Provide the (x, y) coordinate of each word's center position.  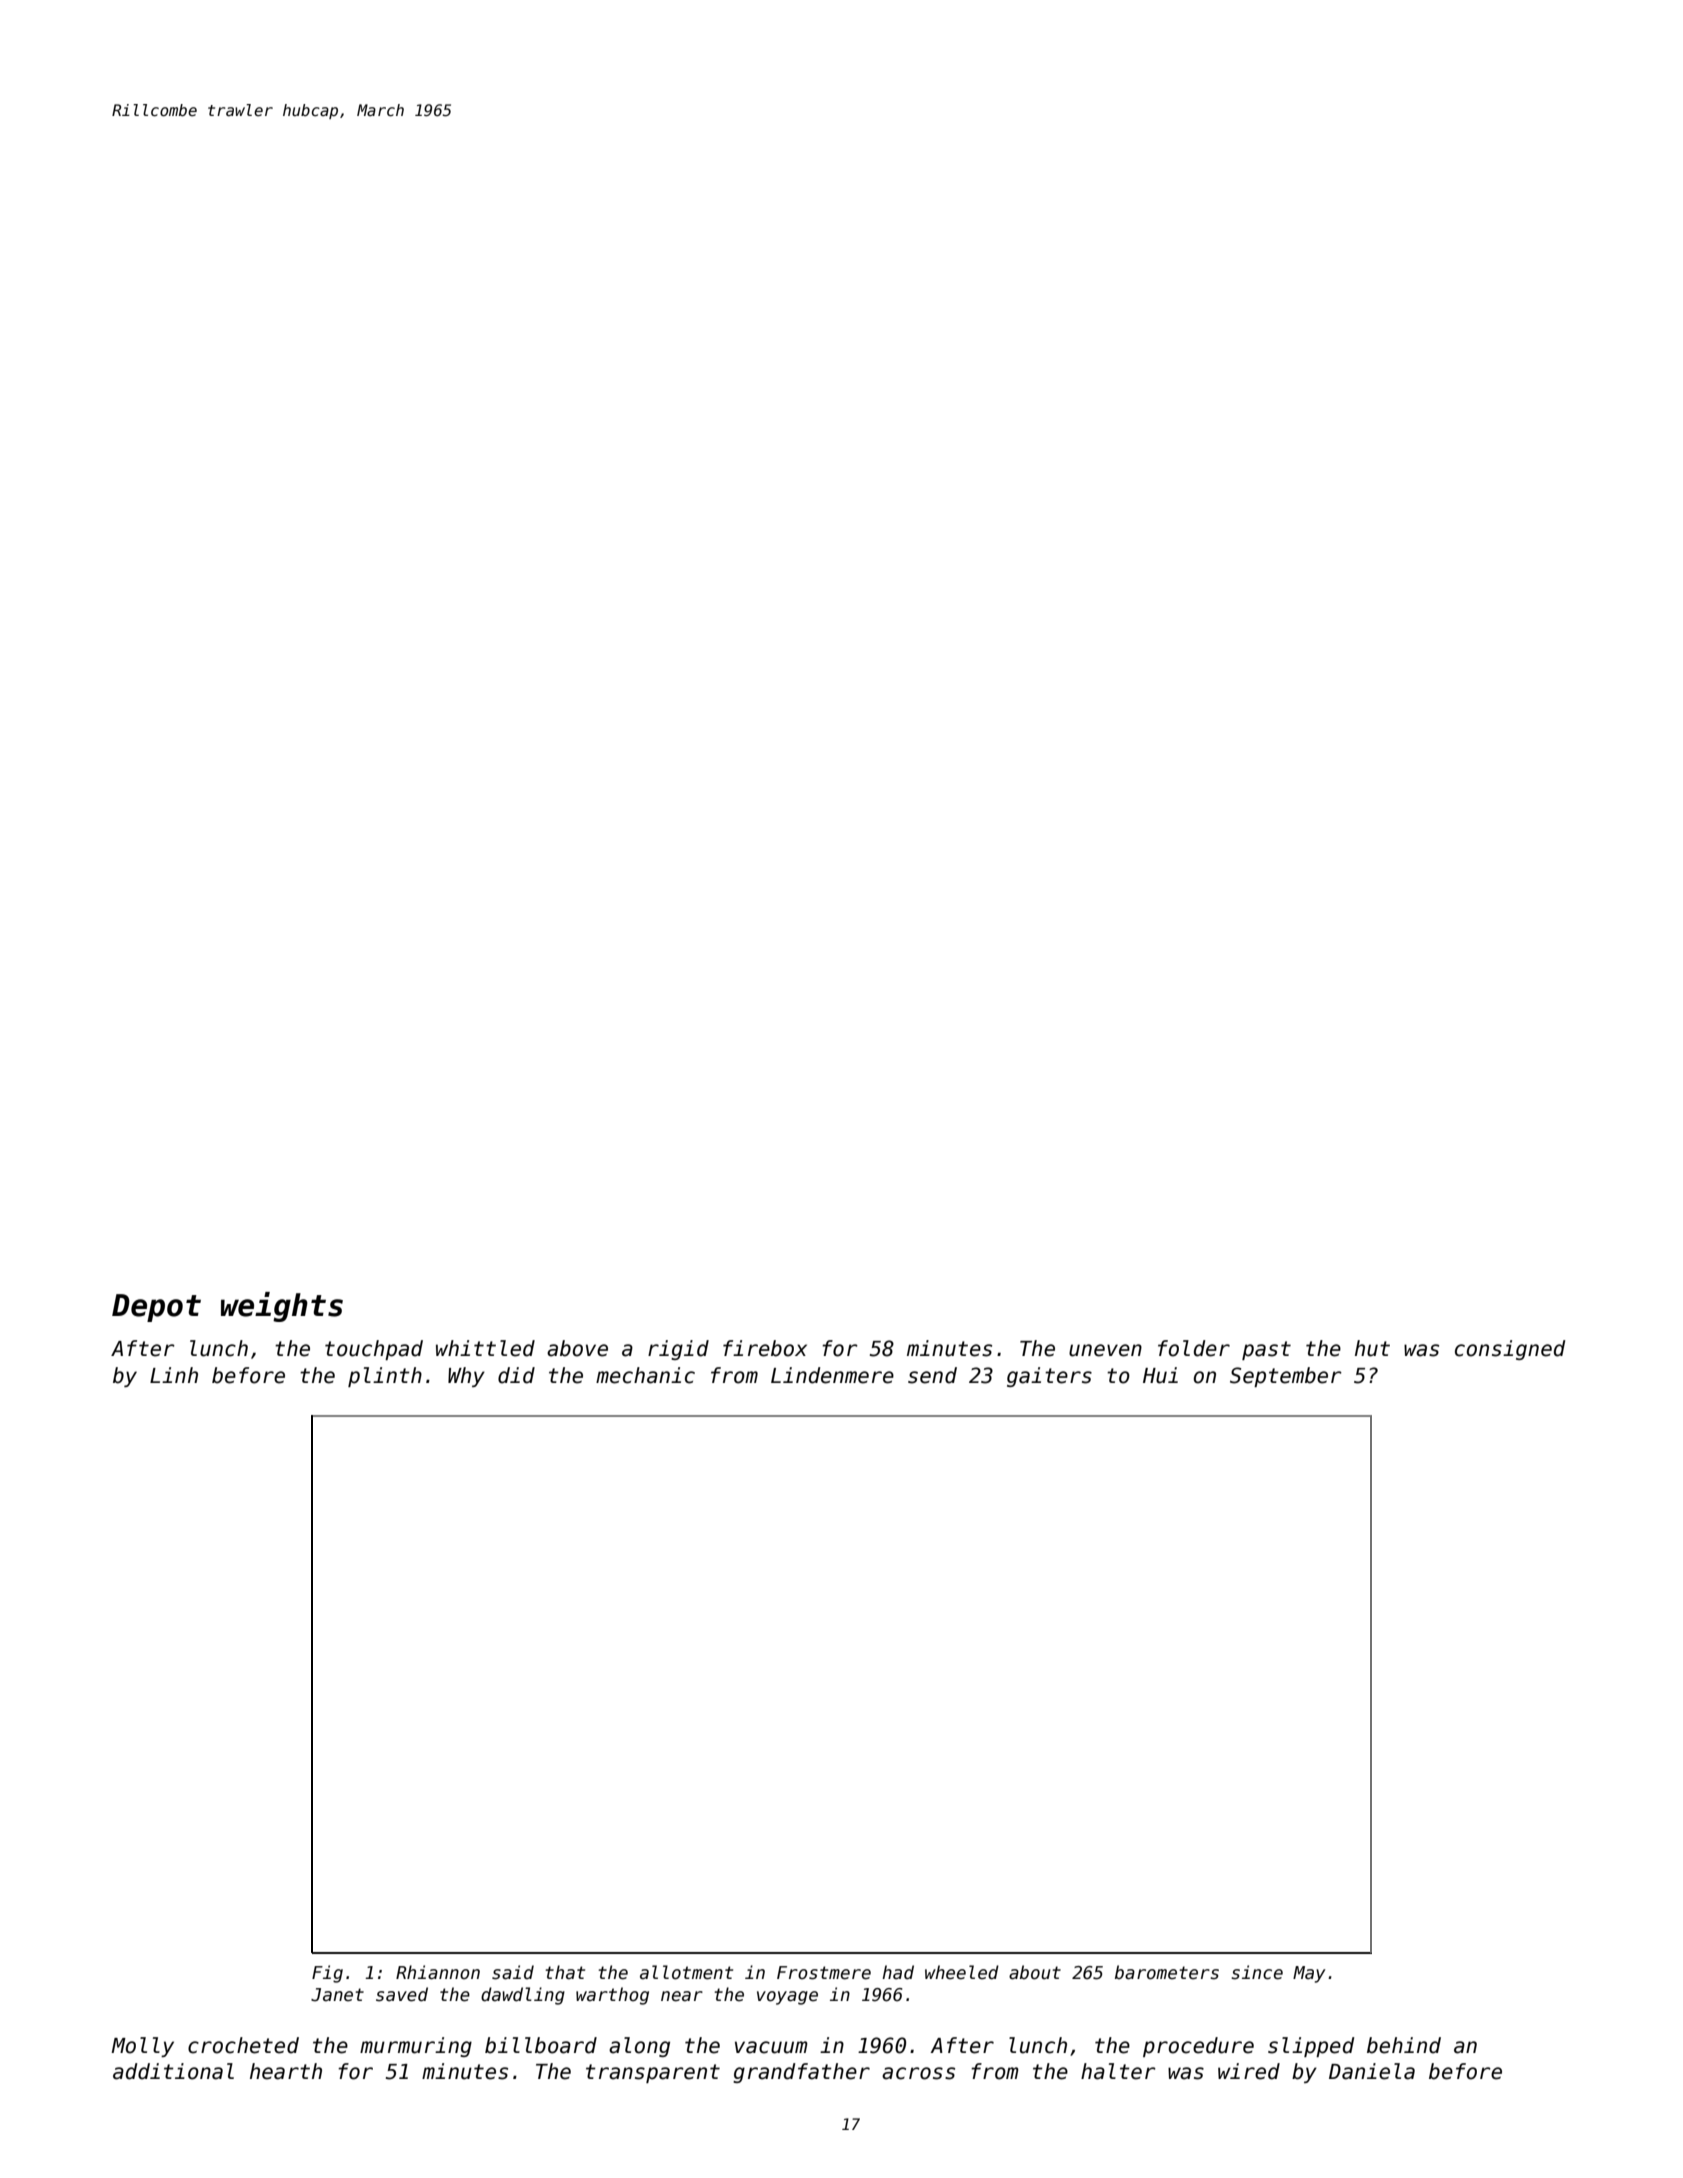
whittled (485, 1348)
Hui (1160, 1375)
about (1035, 1972)
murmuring (416, 2047)
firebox (765, 1348)
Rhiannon (438, 1972)
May (1309, 1974)
